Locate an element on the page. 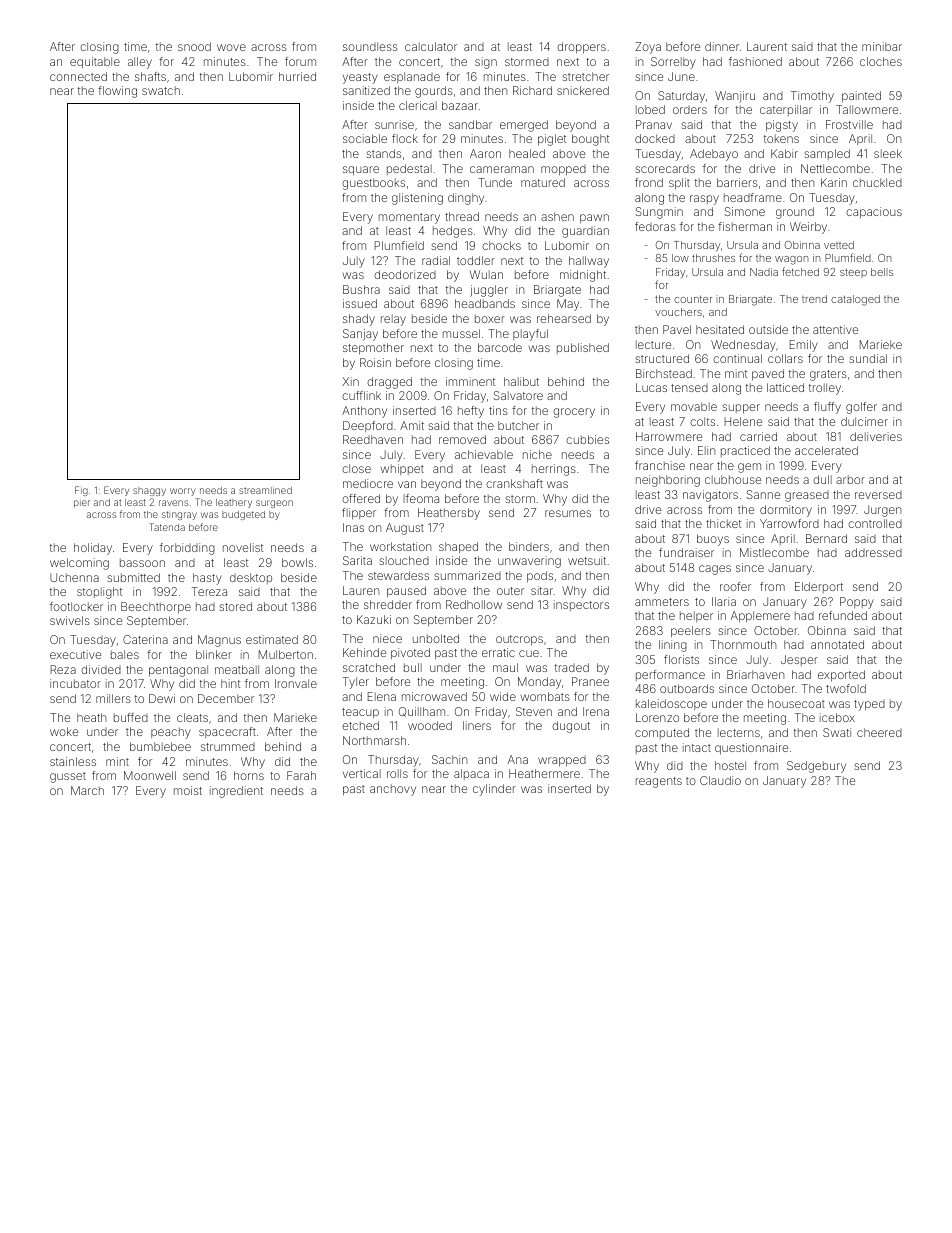  Bushra is located at coordinates (361, 289).
